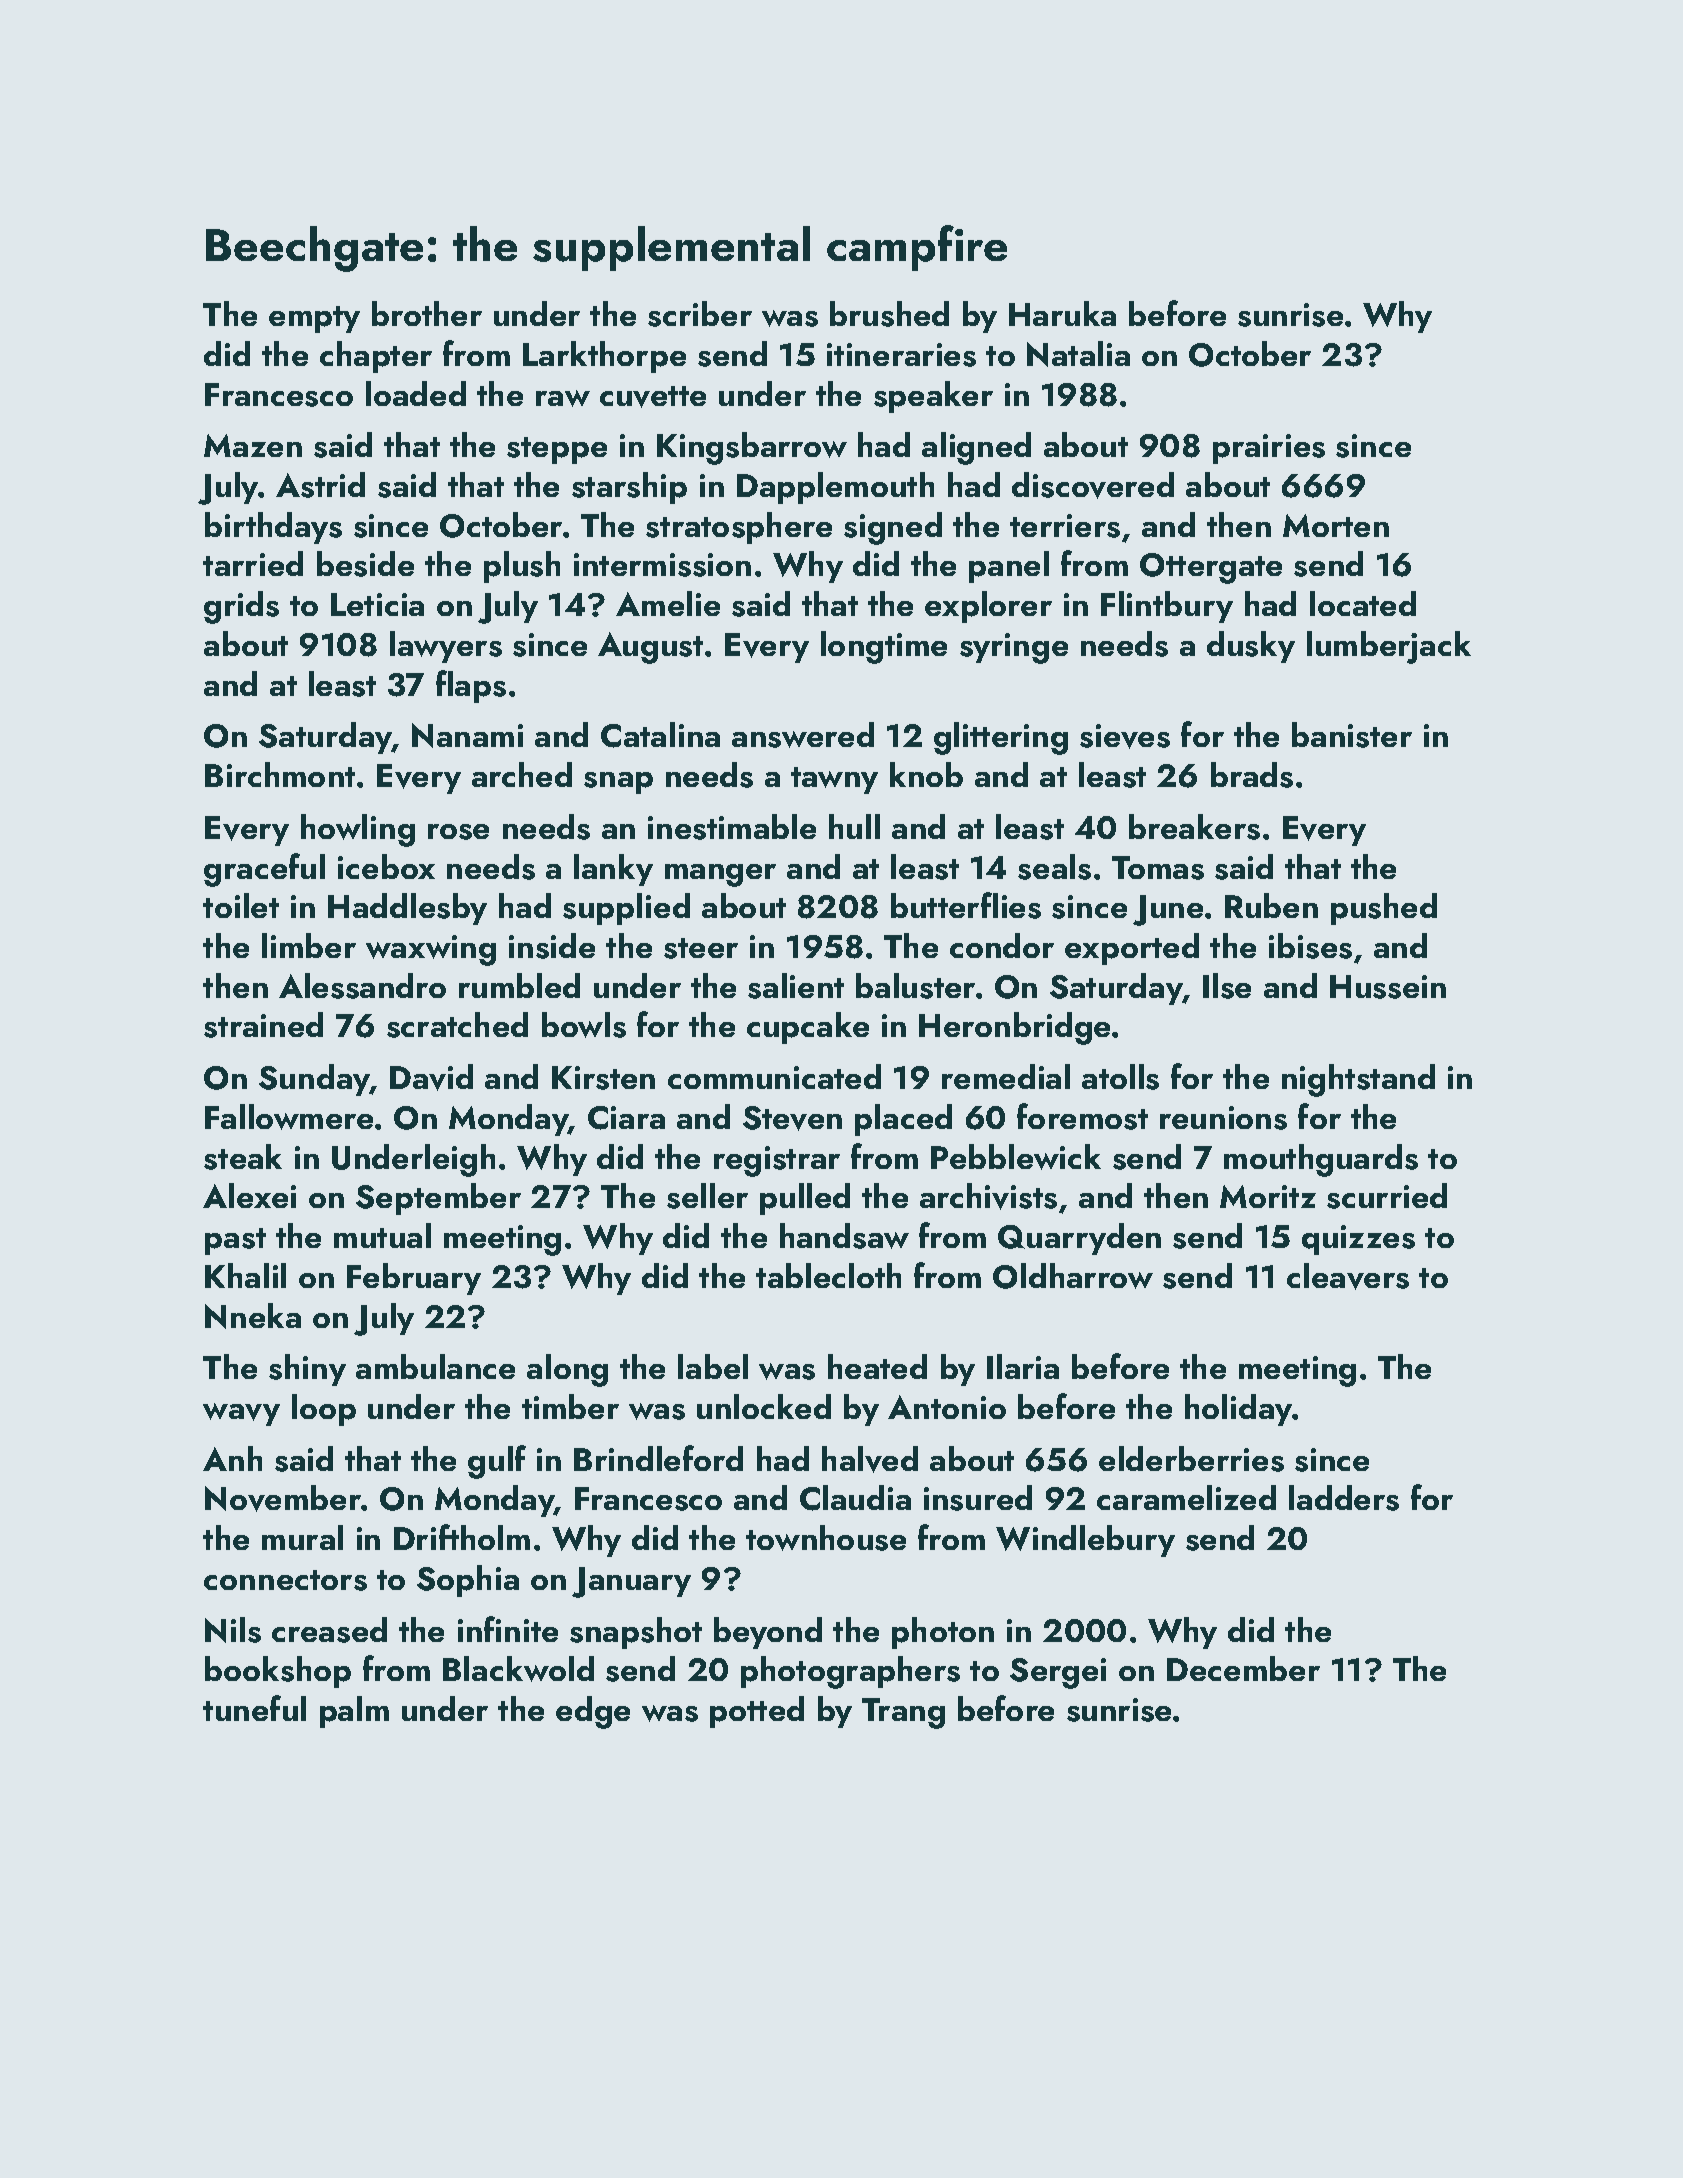 The image size is (1683, 2178). Describe the element at coordinates (458, 832) in the screenshot. I see `rose` at that location.
